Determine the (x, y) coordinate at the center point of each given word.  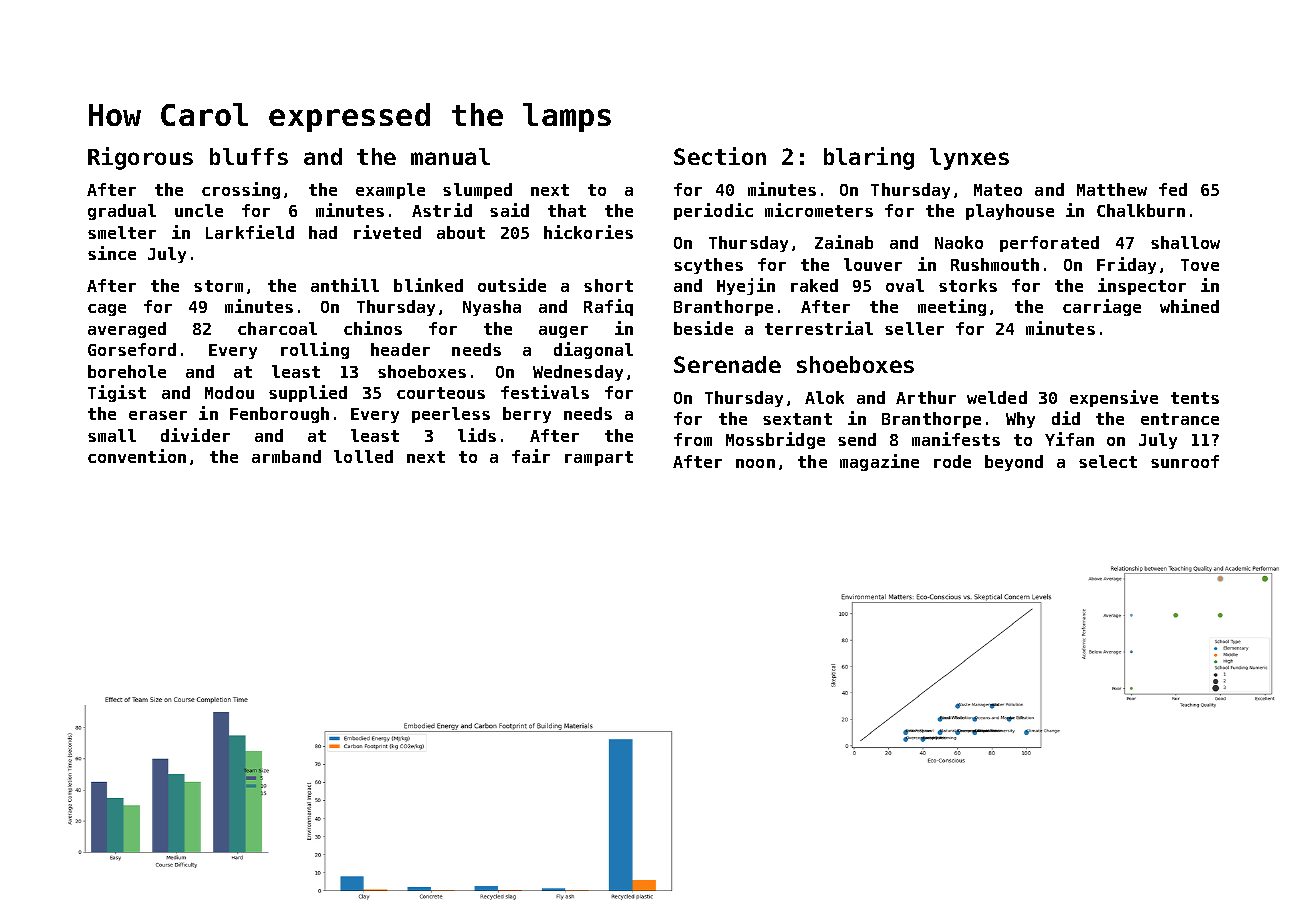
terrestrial (819, 328)
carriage (1102, 307)
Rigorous (140, 158)
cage (107, 310)
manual (450, 156)
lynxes (969, 159)
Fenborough (279, 415)
